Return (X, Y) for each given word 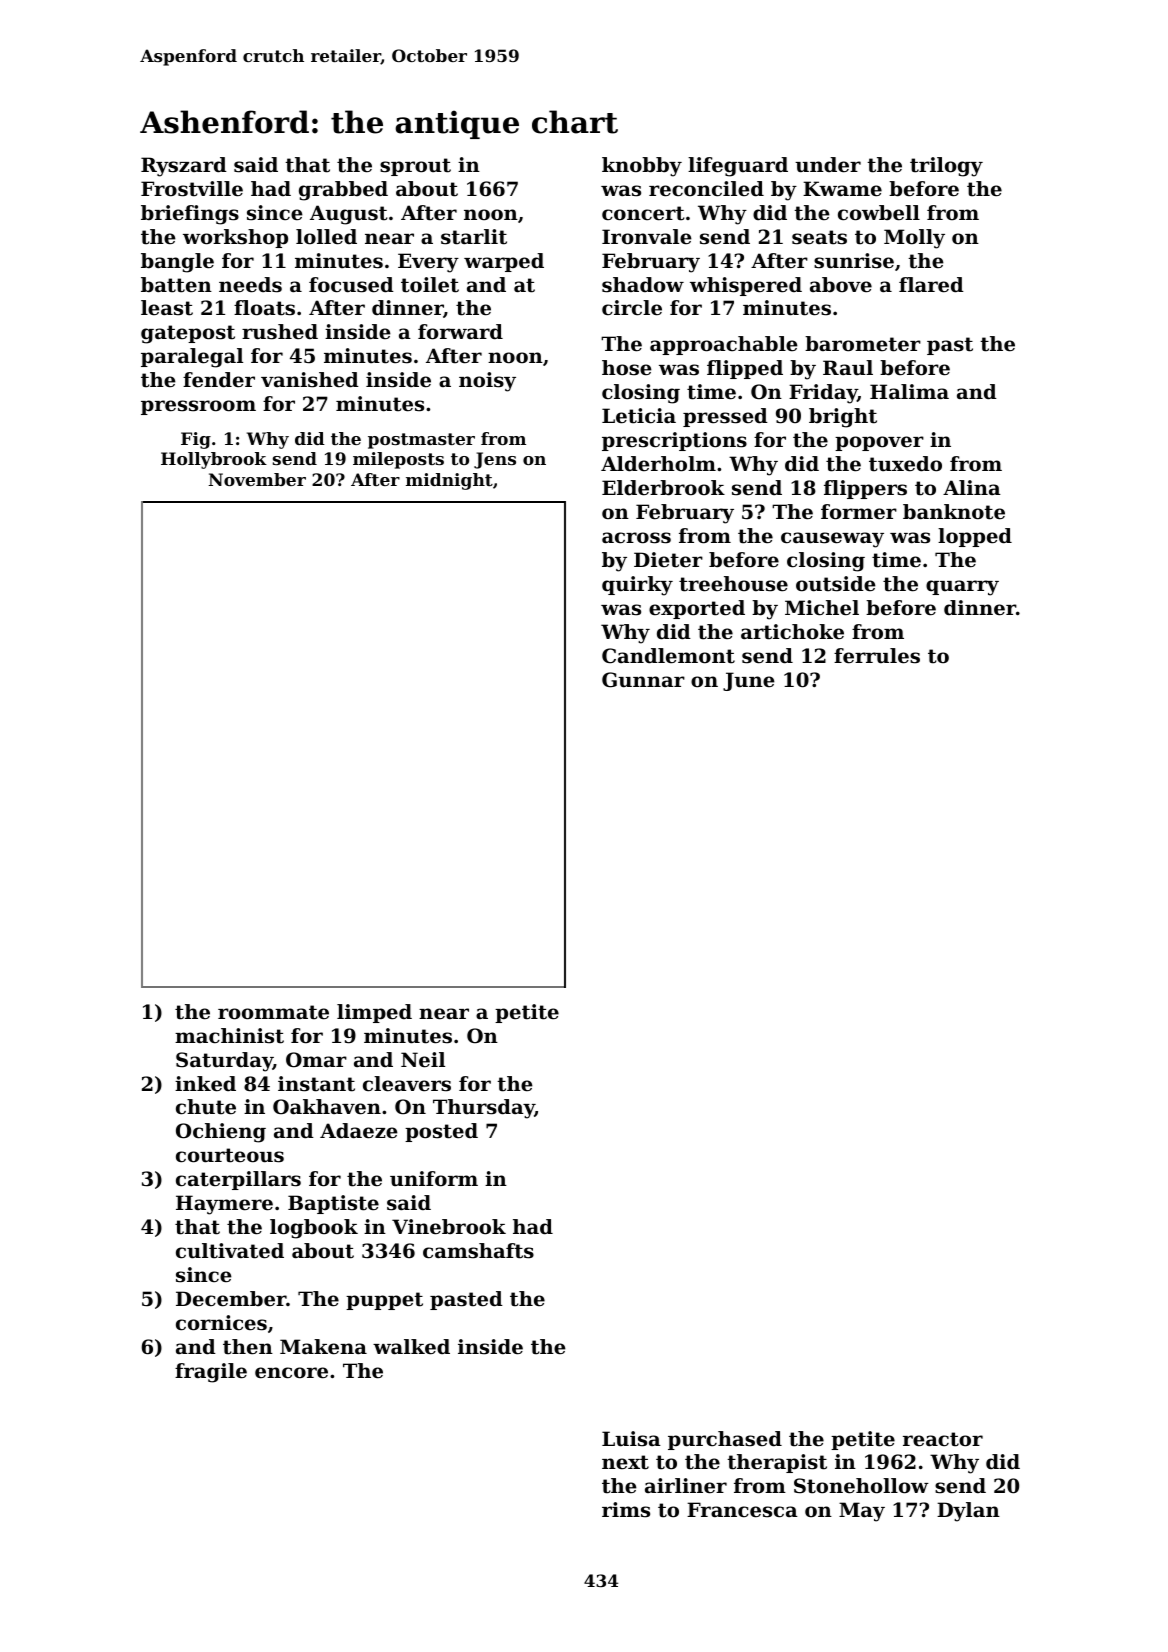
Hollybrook (214, 460)
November (257, 479)
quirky (637, 586)
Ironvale (647, 237)
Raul (848, 367)
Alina (972, 487)
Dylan (968, 1512)
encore (291, 1373)
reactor (943, 1439)
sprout (415, 167)
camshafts (478, 1251)
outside (836, 584)
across (636, 538)
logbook (314, 1229)
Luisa (631, 1439)
